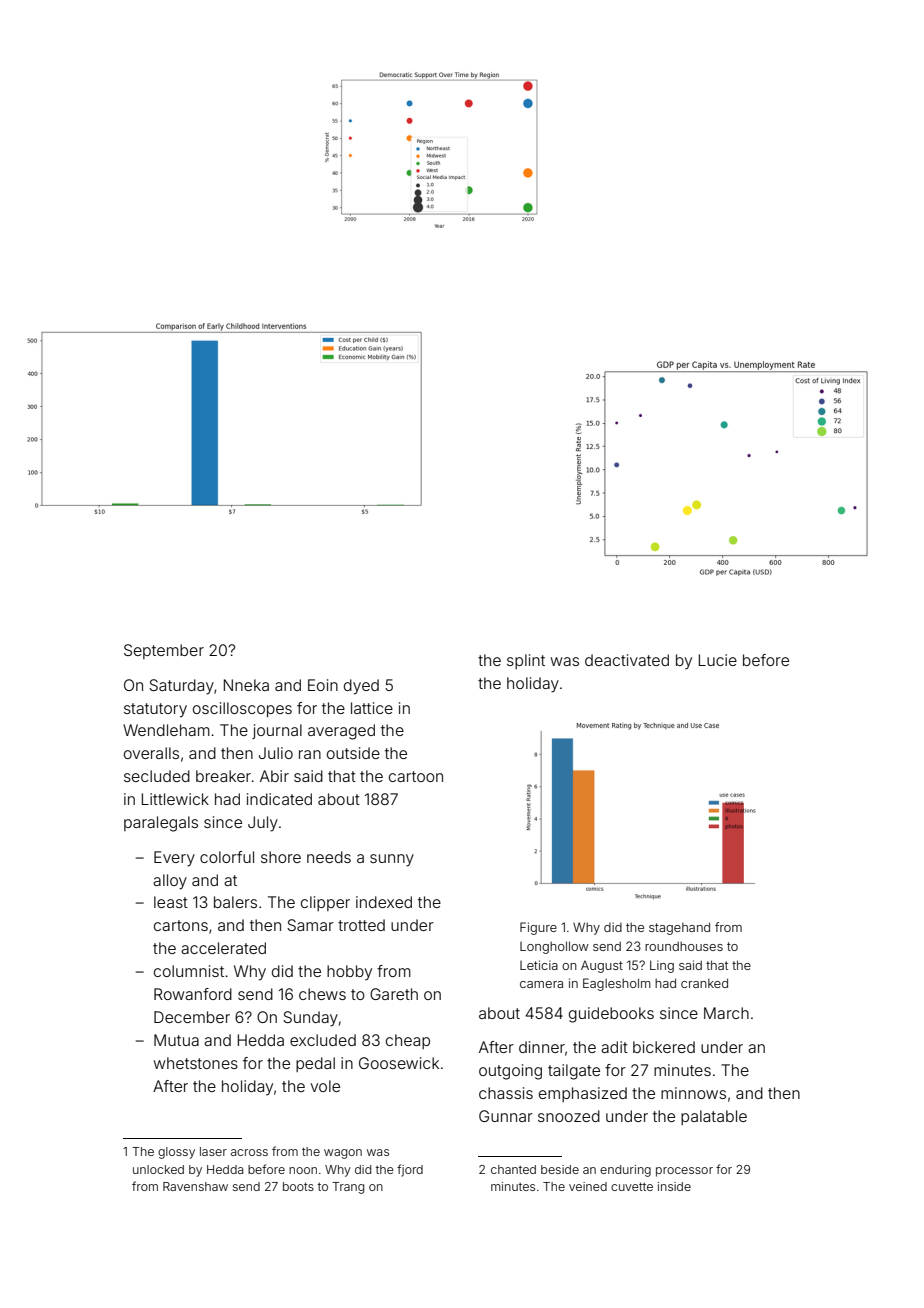 The height and width of the screenshot is (1308, 924). I want to click on clipper, so click(325, 903).
